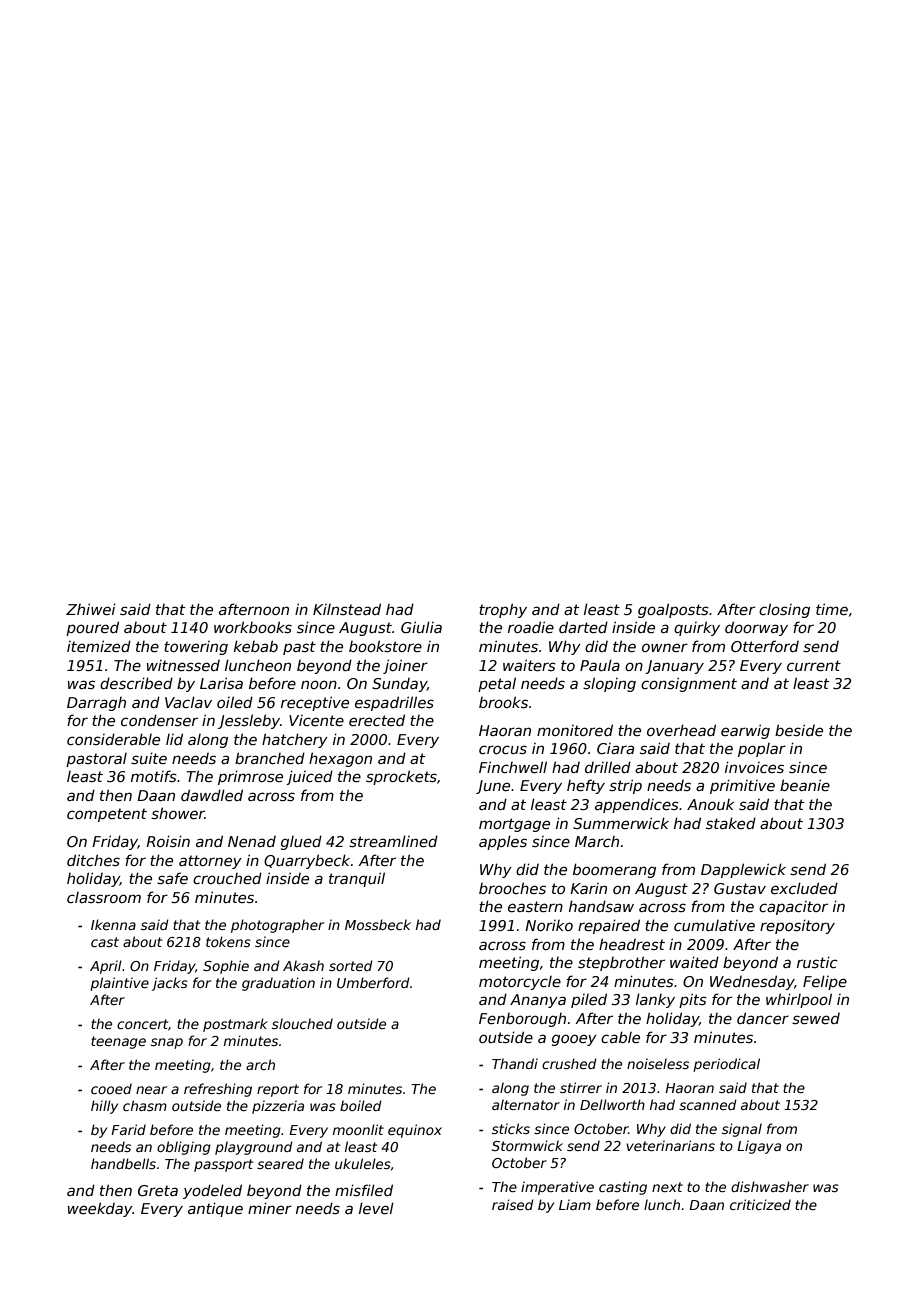  Describe the element at coordinates (91, 609) in the document. I see `Zhiwei` at that location.
